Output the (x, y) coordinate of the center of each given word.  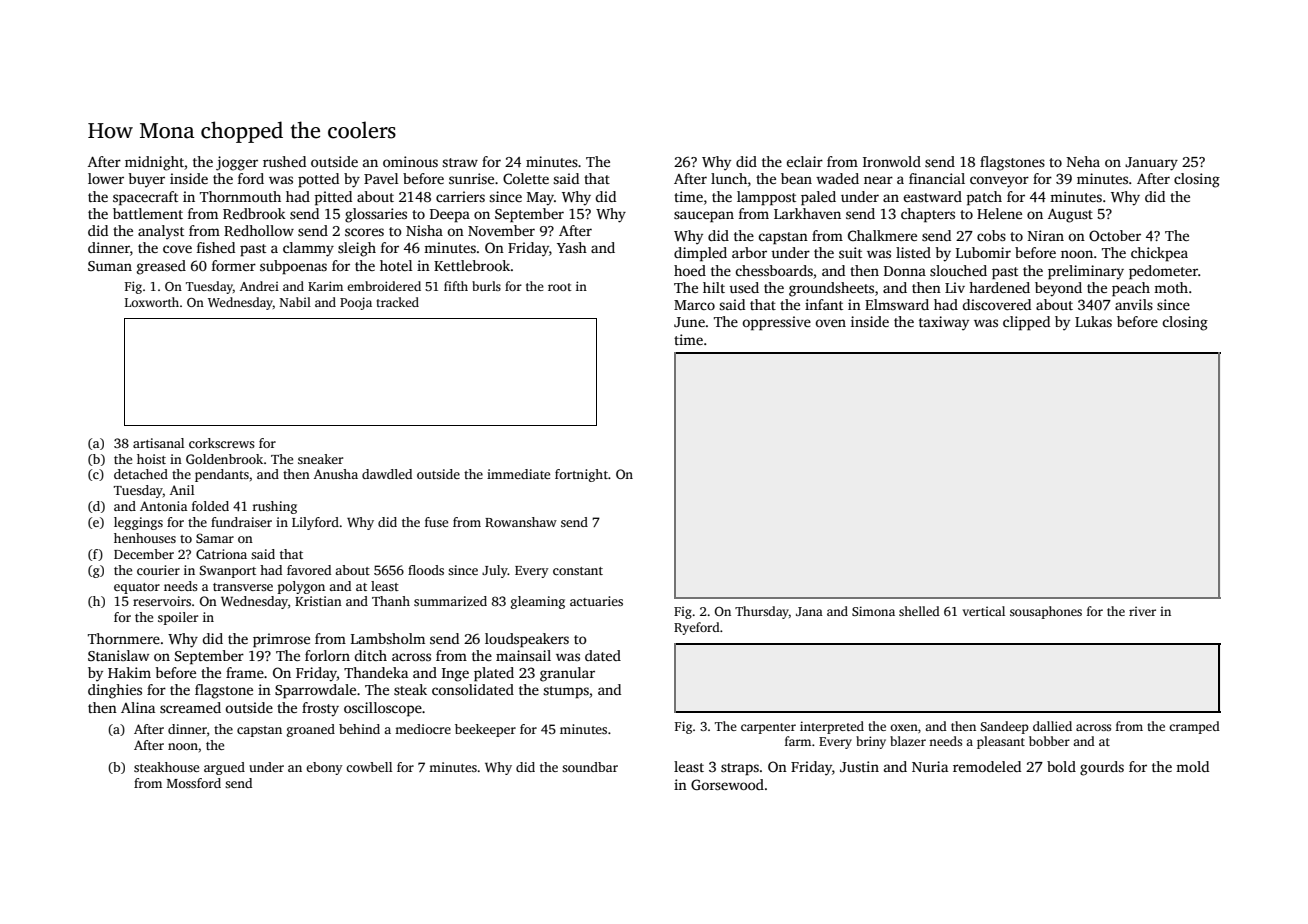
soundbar (590, 767)
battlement (148, 213)
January (1151, 164)
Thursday (762, 612)
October (1115, 235)
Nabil (295, 302)
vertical (984, 611)
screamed (190, 707)
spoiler (178, 618)
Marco (694, 305)
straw (460, 162)
